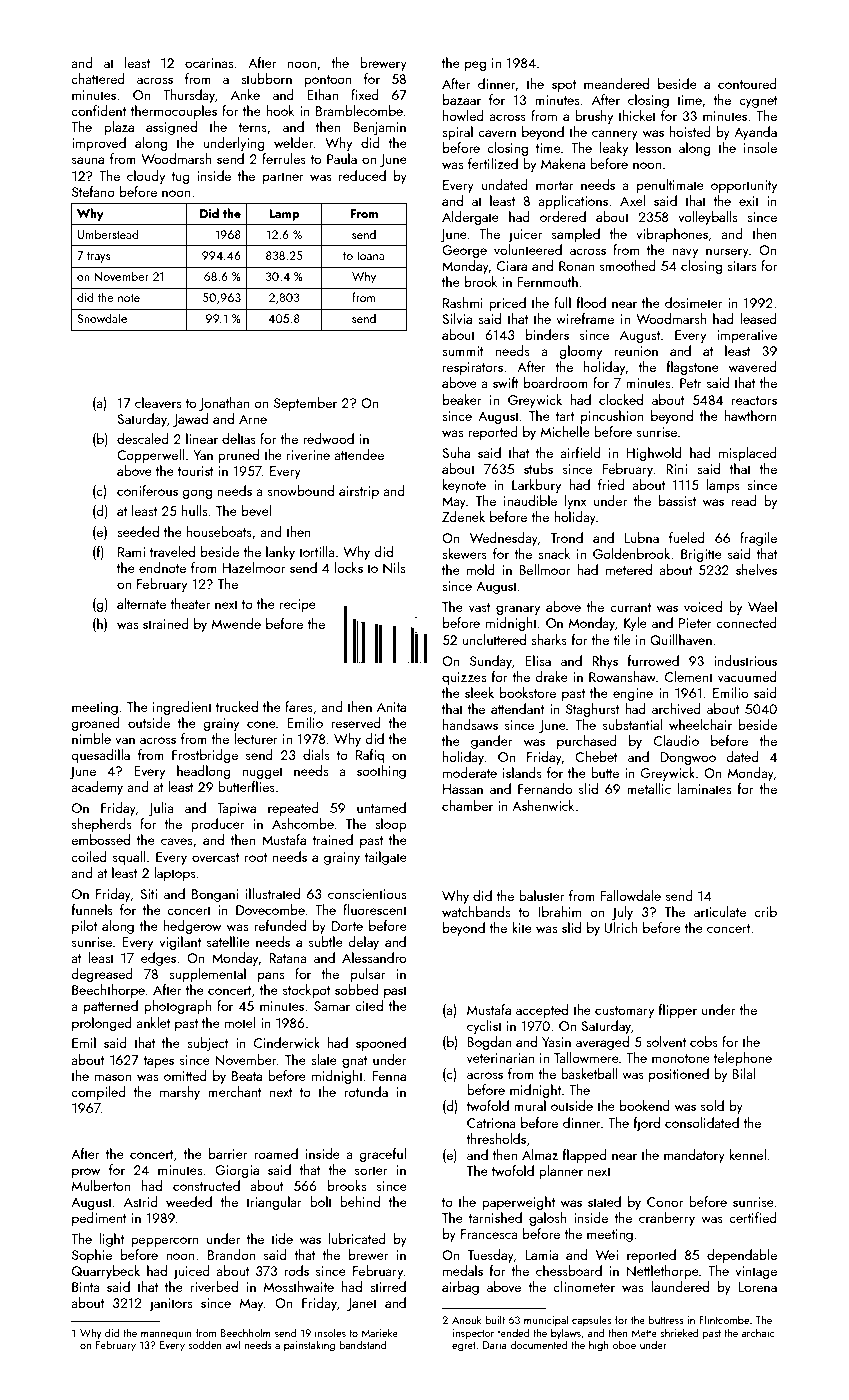  Describe the element at coordinates (233, 1344) in the image. I see `awl` at that location.
